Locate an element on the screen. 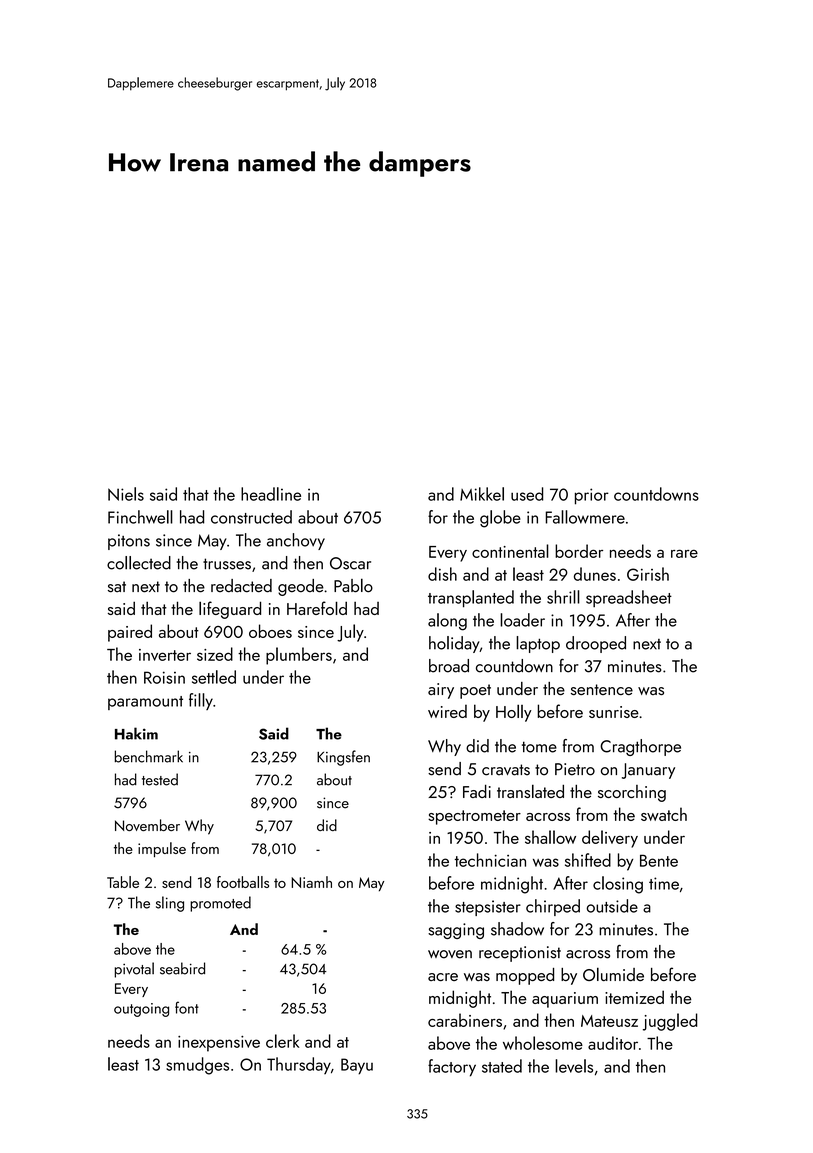  Holly is located at coordinates (514, 713).
